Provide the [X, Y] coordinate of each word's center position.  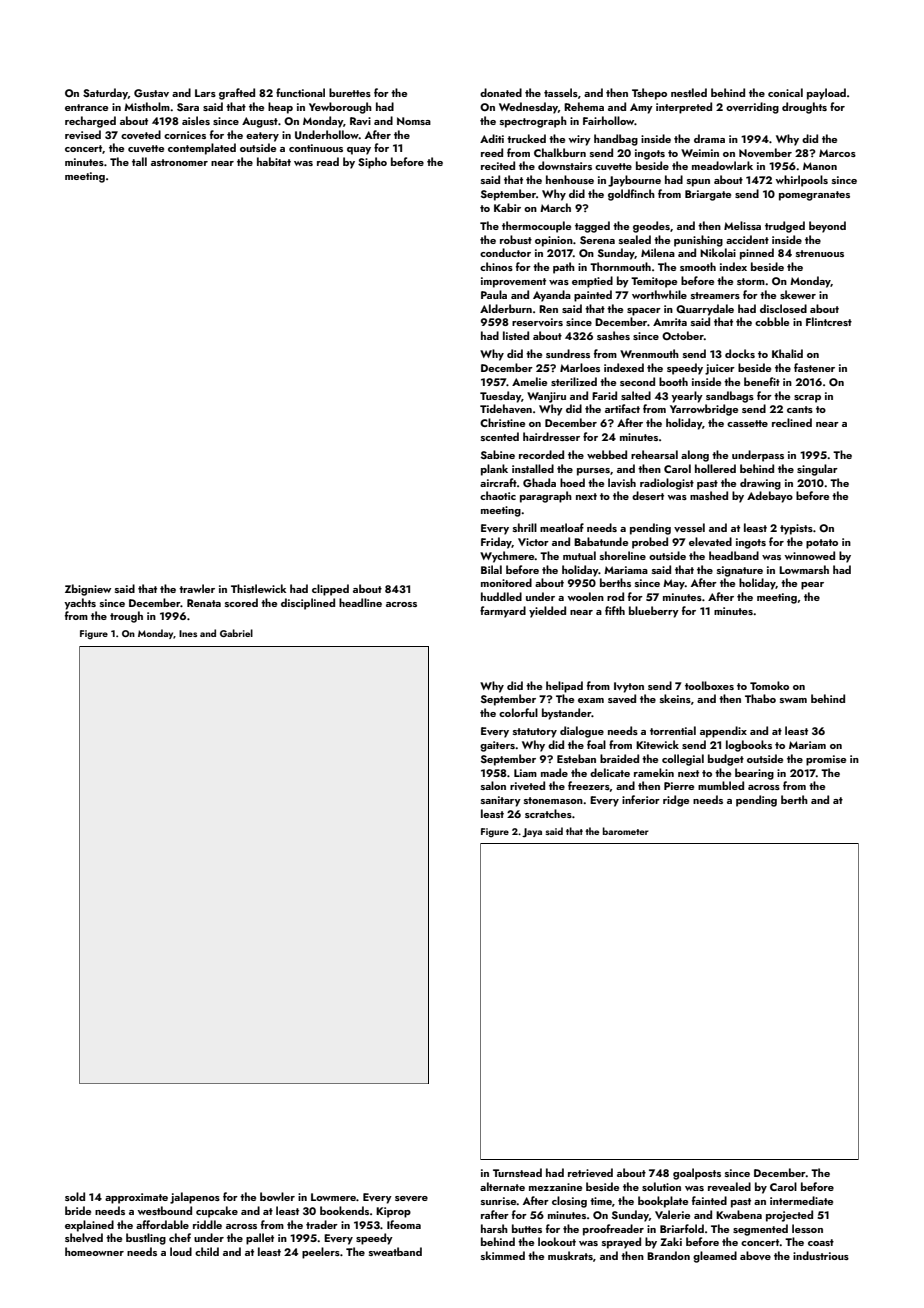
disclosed [783, 308]
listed [516, 335]
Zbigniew [88, 590]
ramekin [654, 772]
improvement [513, 282]
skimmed [503, 1255]
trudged [785, 227]
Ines [188, 633]
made [554, 772]
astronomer [179, 162]
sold [75, 1196]
